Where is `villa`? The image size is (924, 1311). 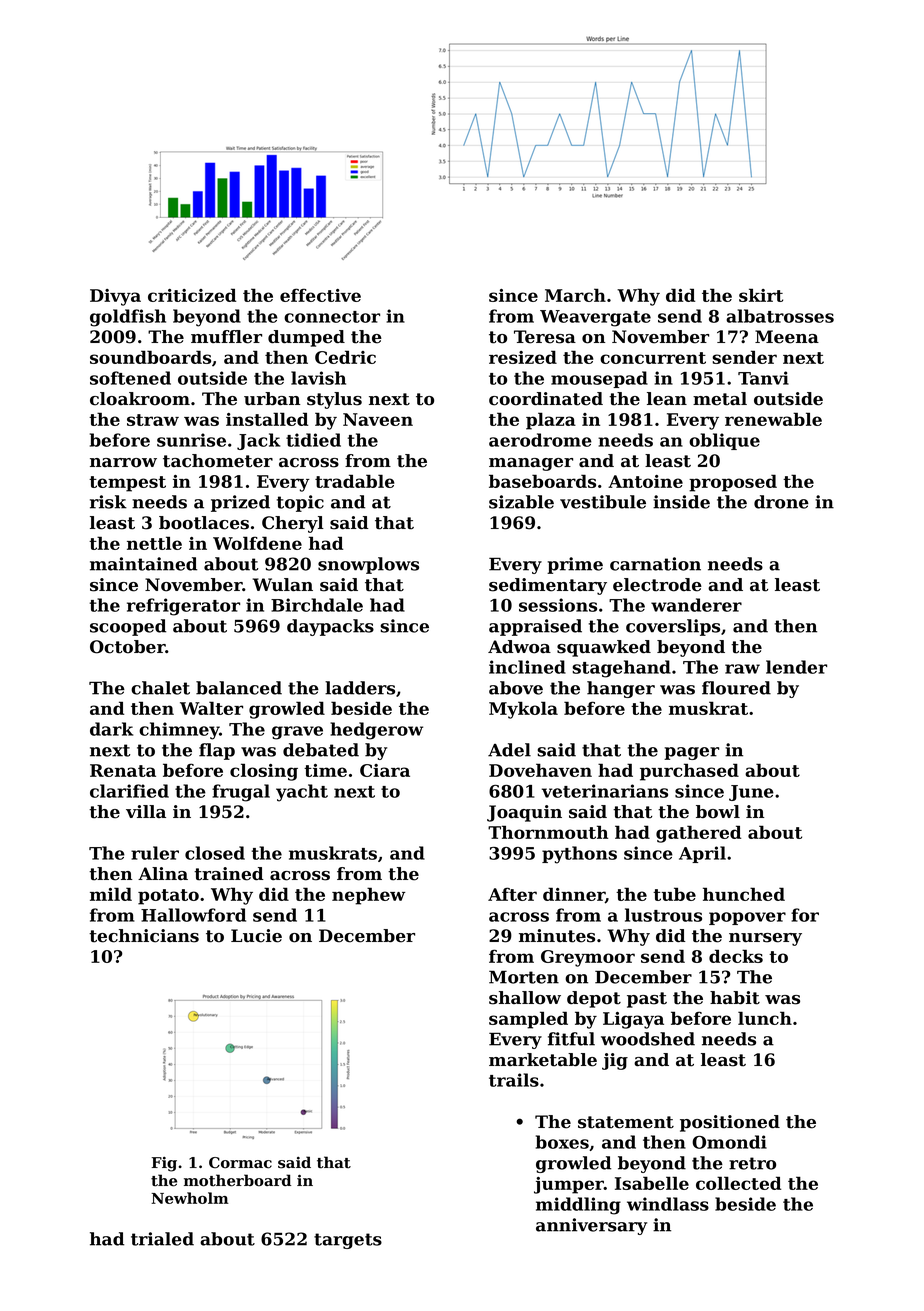
villa is located at coordinates (146, 811).
